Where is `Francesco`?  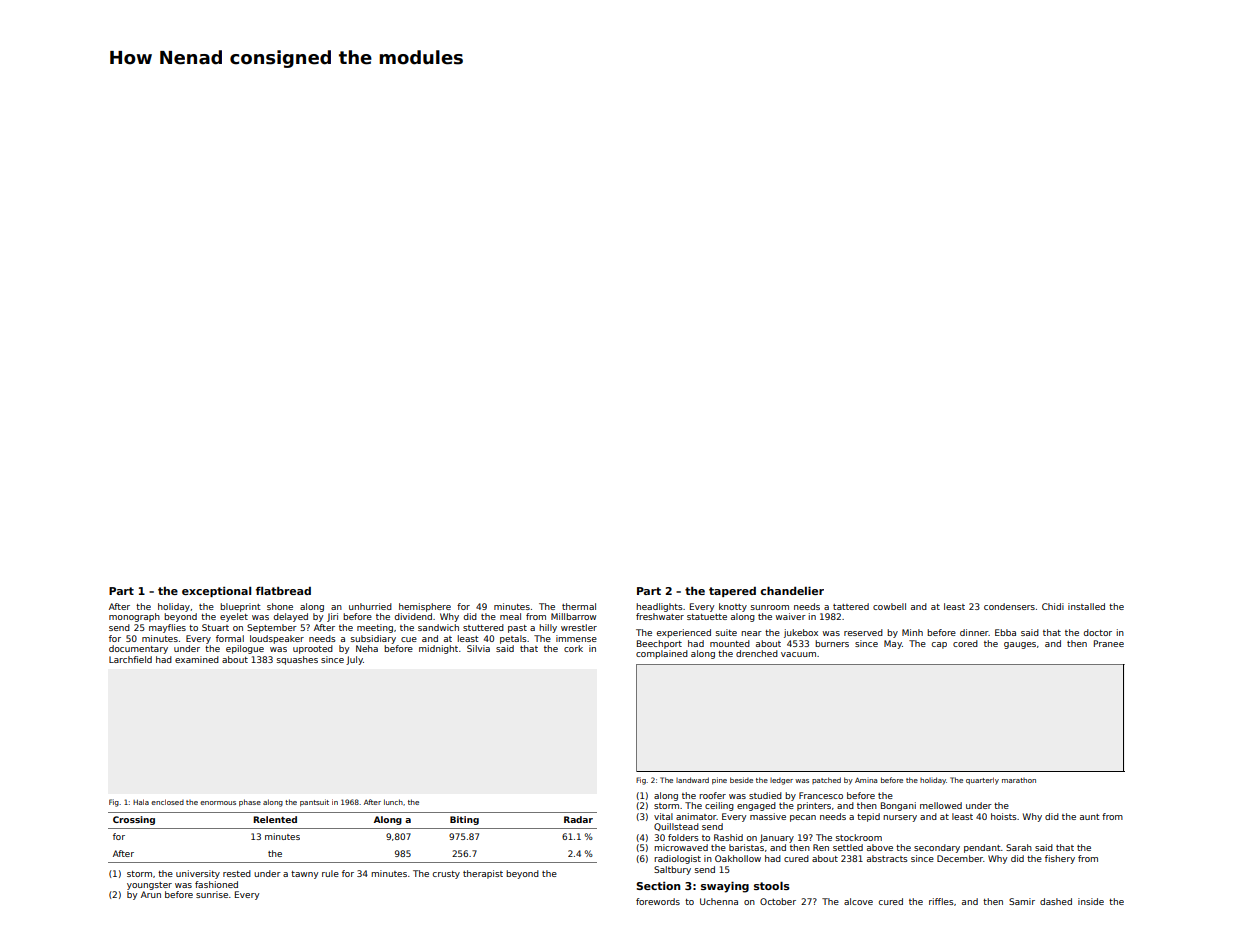
Francesco is located at coordinates (821, 795).
